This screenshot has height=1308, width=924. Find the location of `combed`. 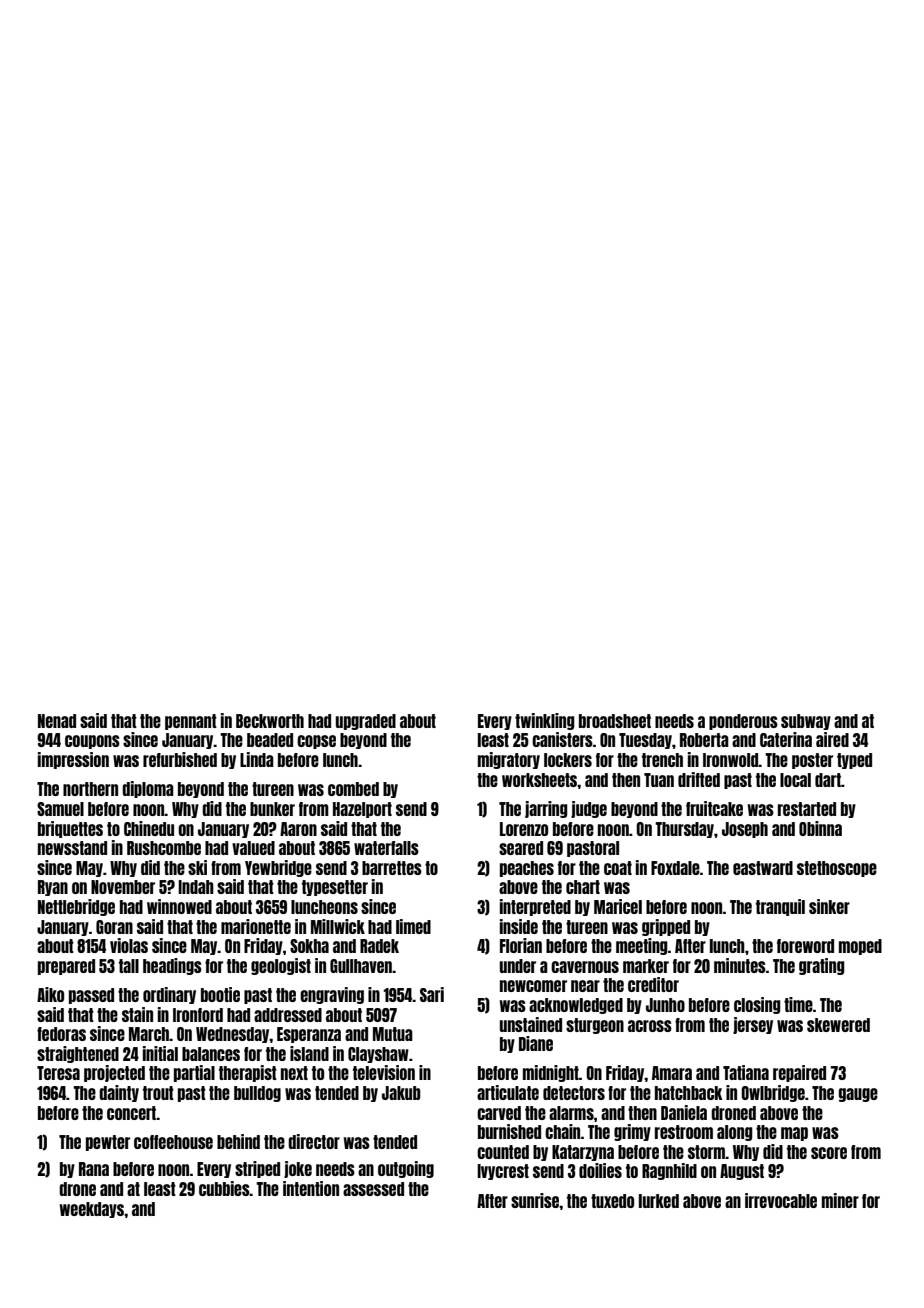

combed is located at coordinates (353, 789).
